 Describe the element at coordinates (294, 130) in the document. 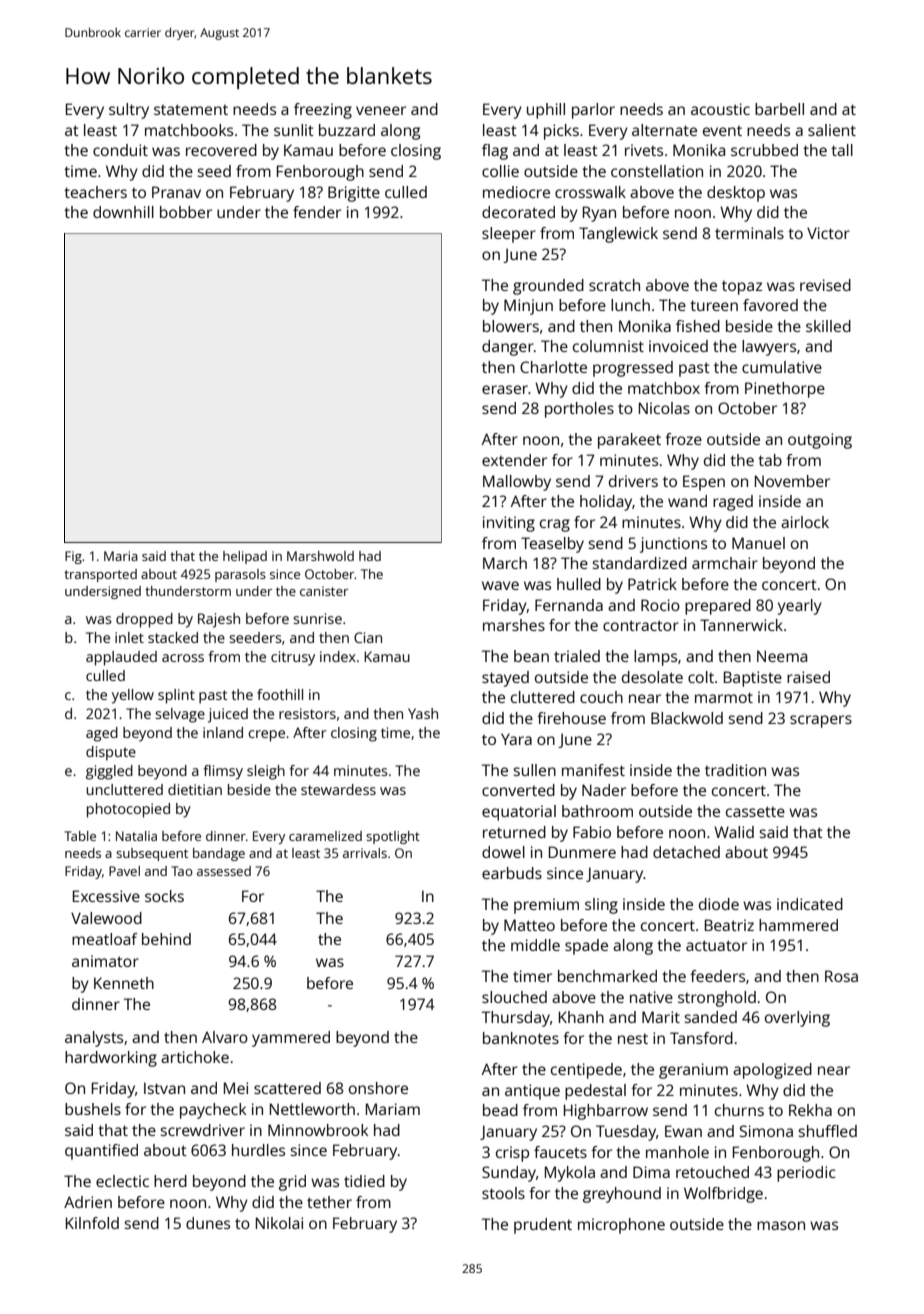

I see `sunlit` at that location.
